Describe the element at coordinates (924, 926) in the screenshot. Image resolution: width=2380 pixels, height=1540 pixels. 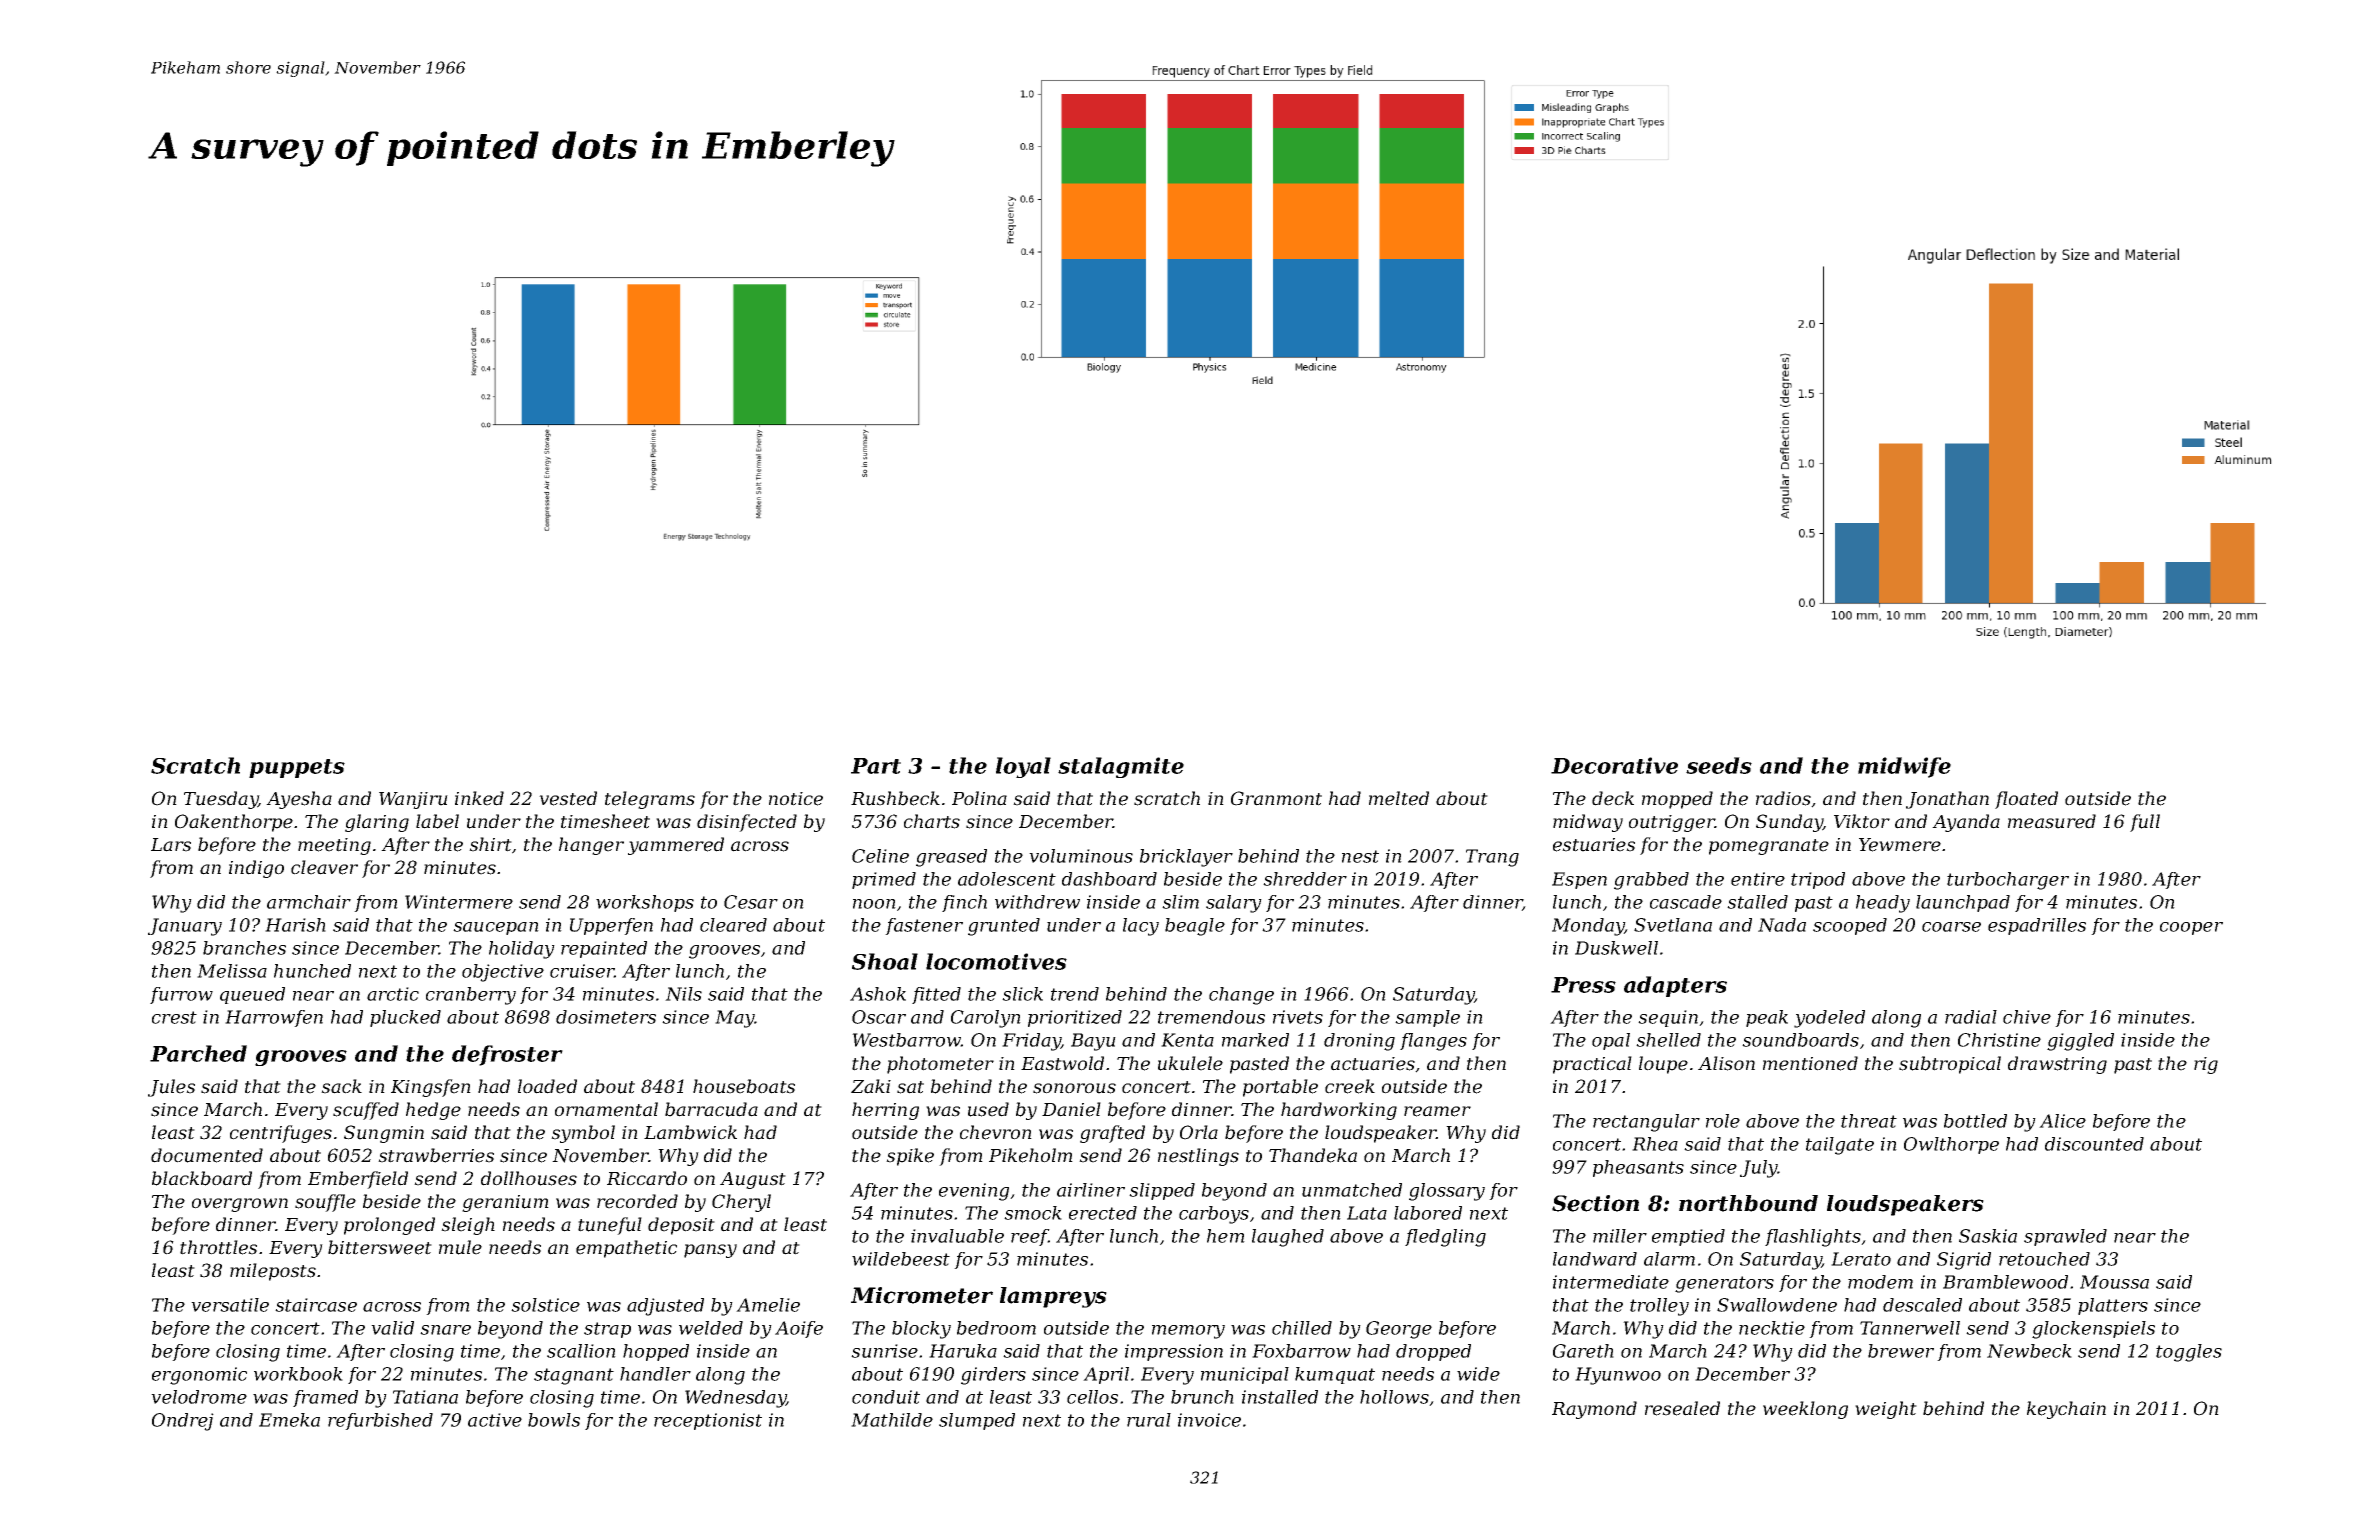
I see `fastener` at that location.
